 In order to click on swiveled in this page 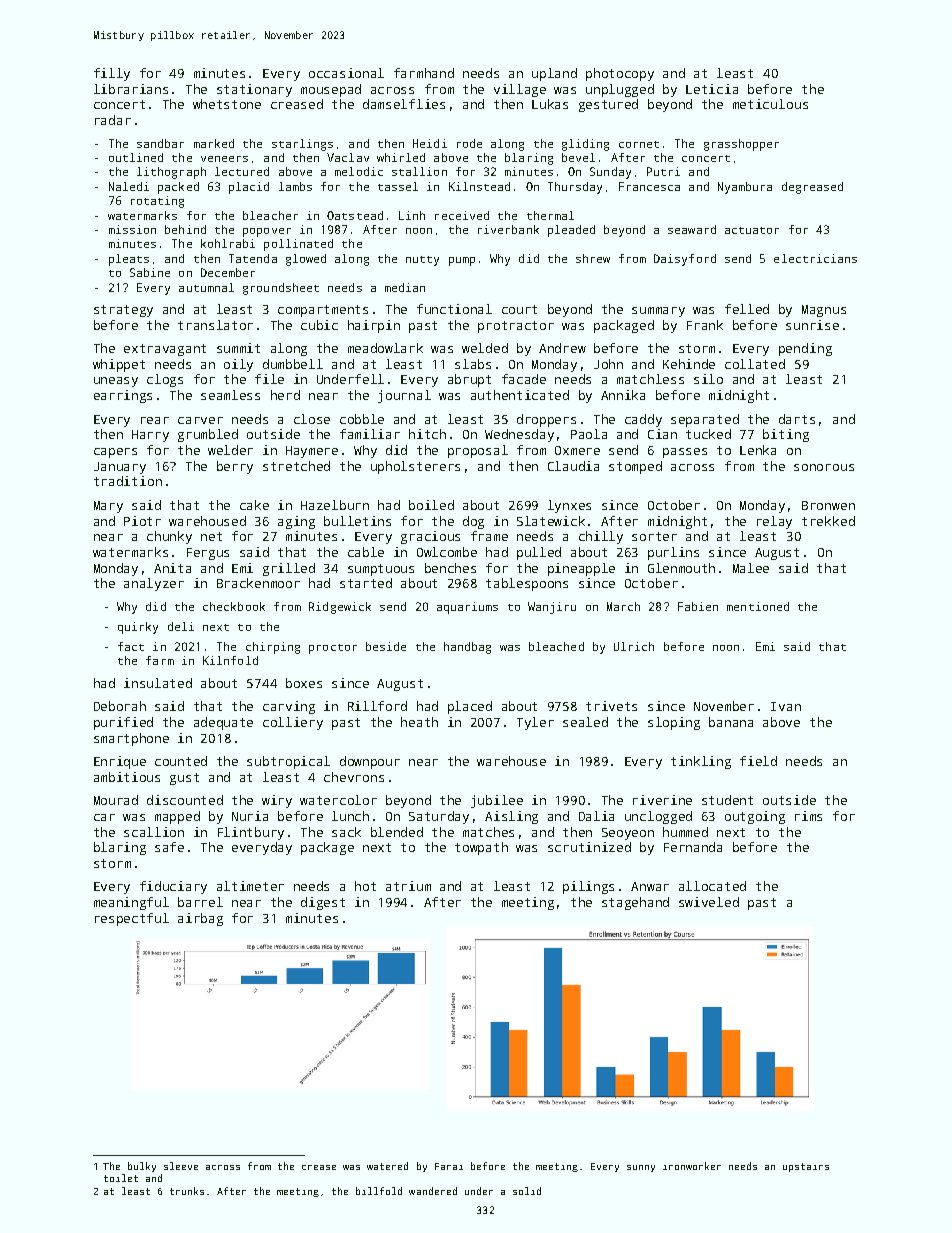, I will do `click(709, 902)`.
